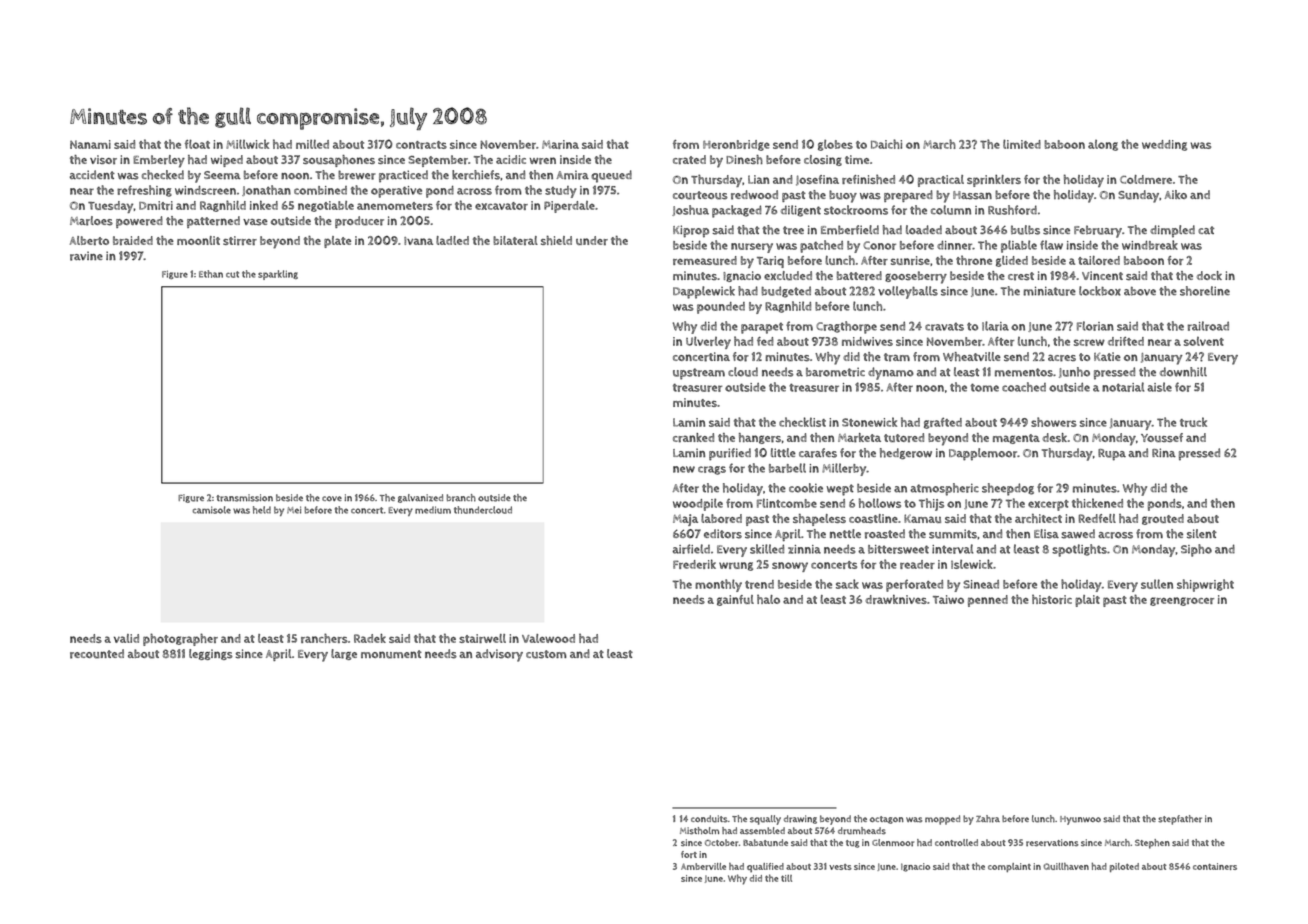  I want to click on greengrocer, so click(1182, 601).
